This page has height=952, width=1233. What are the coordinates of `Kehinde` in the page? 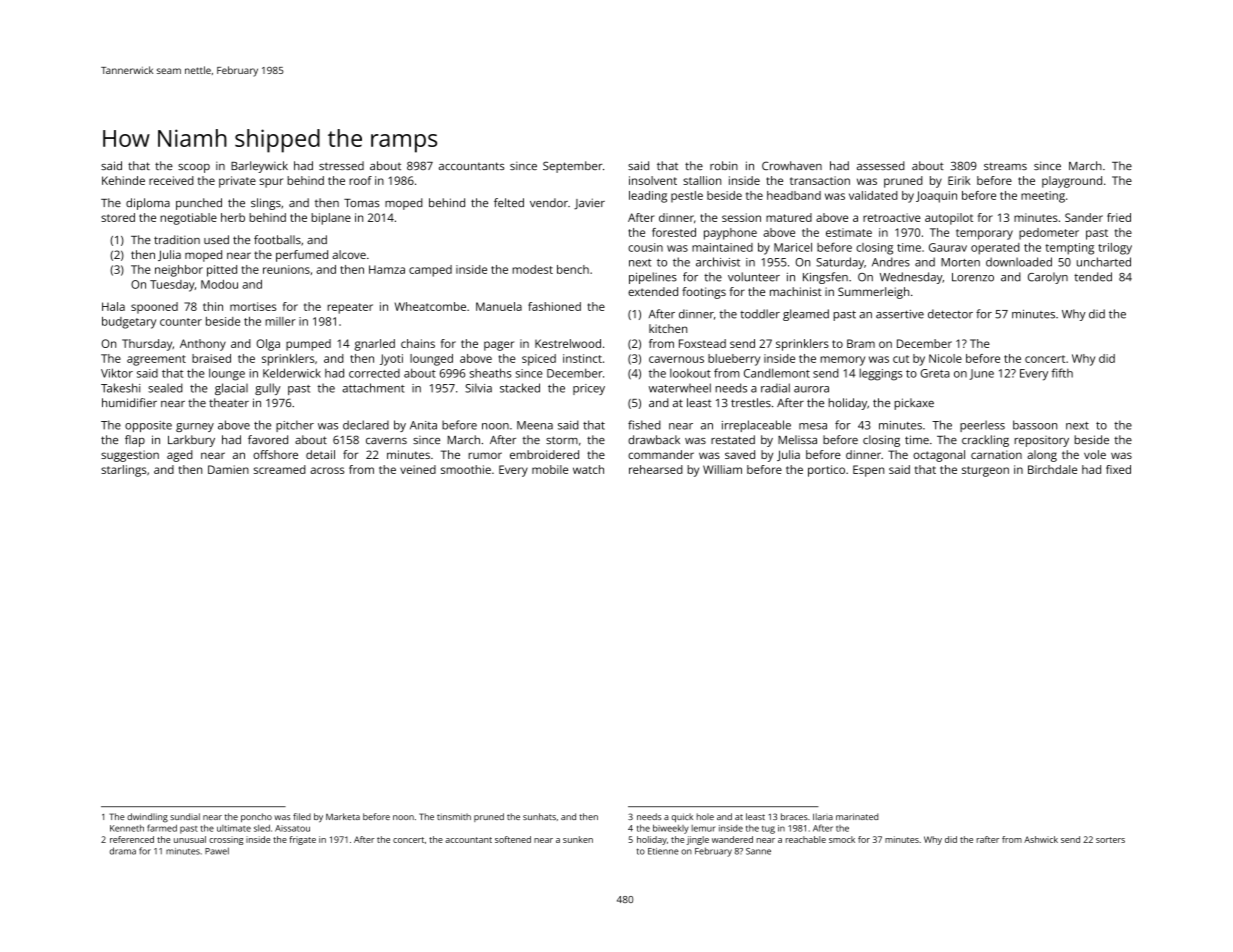 It's located at (123, 180).
